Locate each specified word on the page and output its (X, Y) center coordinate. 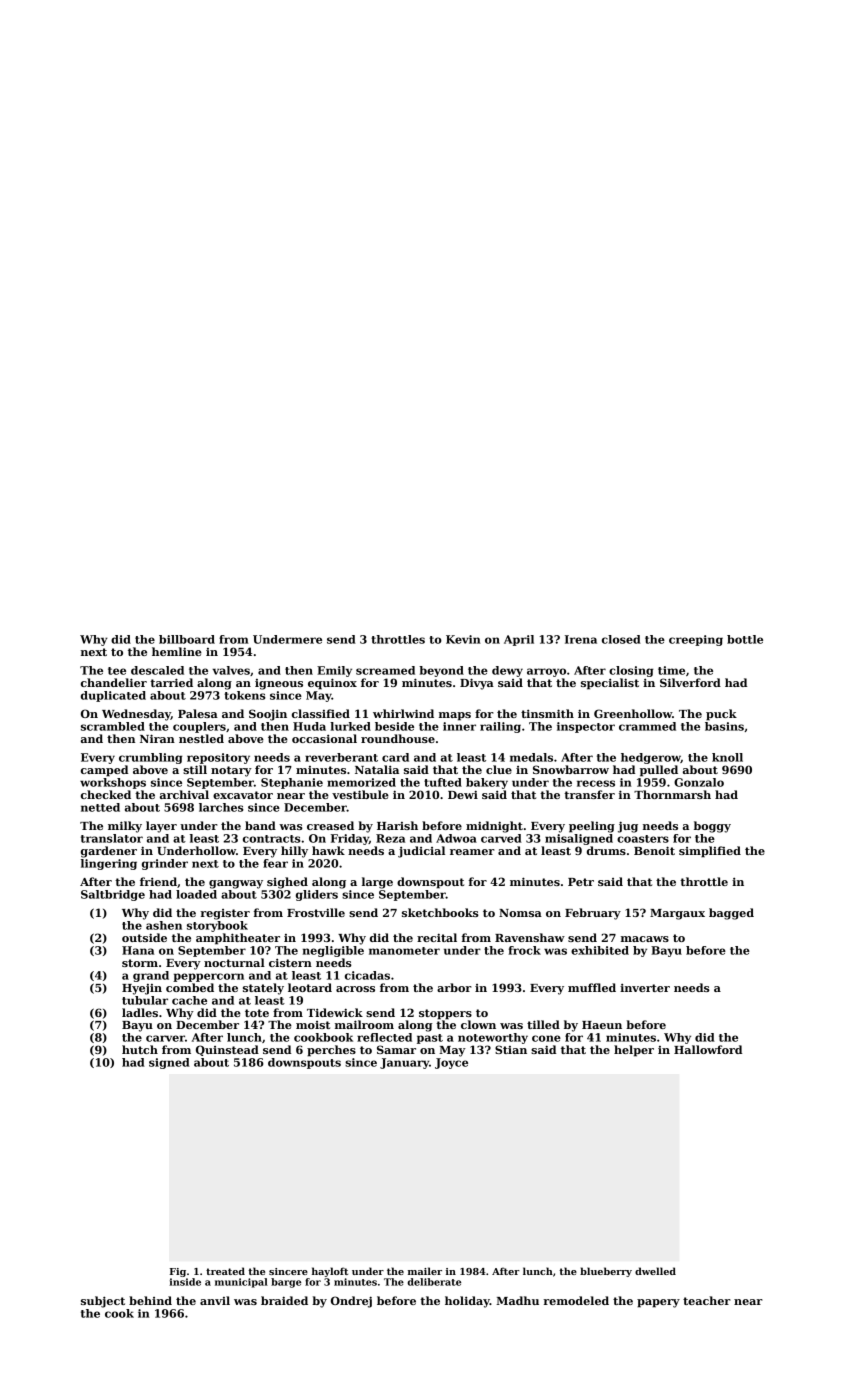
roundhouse (398, 738)
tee (117, 671)
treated (225, 1271)
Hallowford (708, 1049)
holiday (467, 1302)
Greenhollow (633, 713)
